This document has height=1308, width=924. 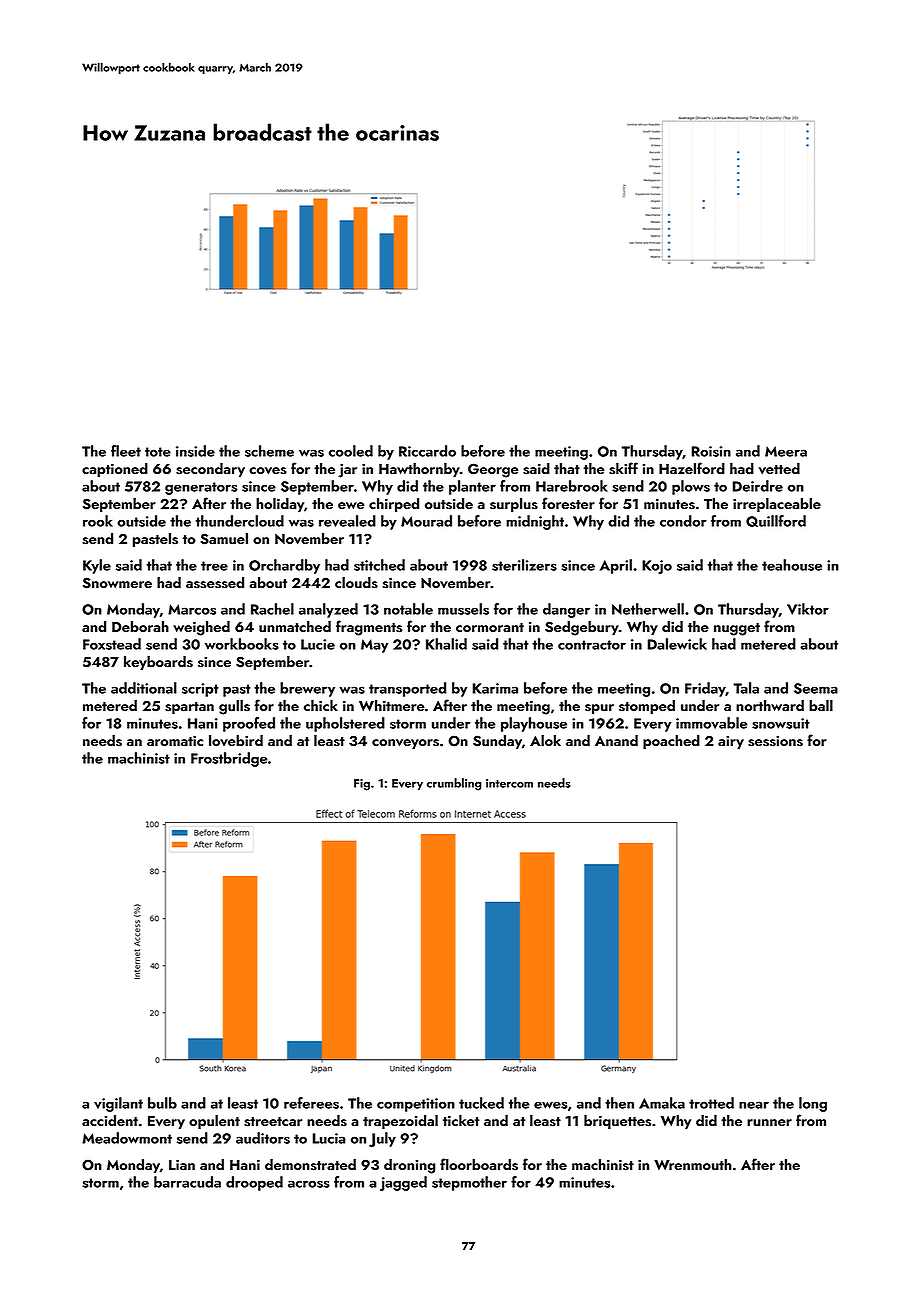 What do you see at coordinates (779, 468) in the document?
I see `vetted` at bounding box center [779, 468].
